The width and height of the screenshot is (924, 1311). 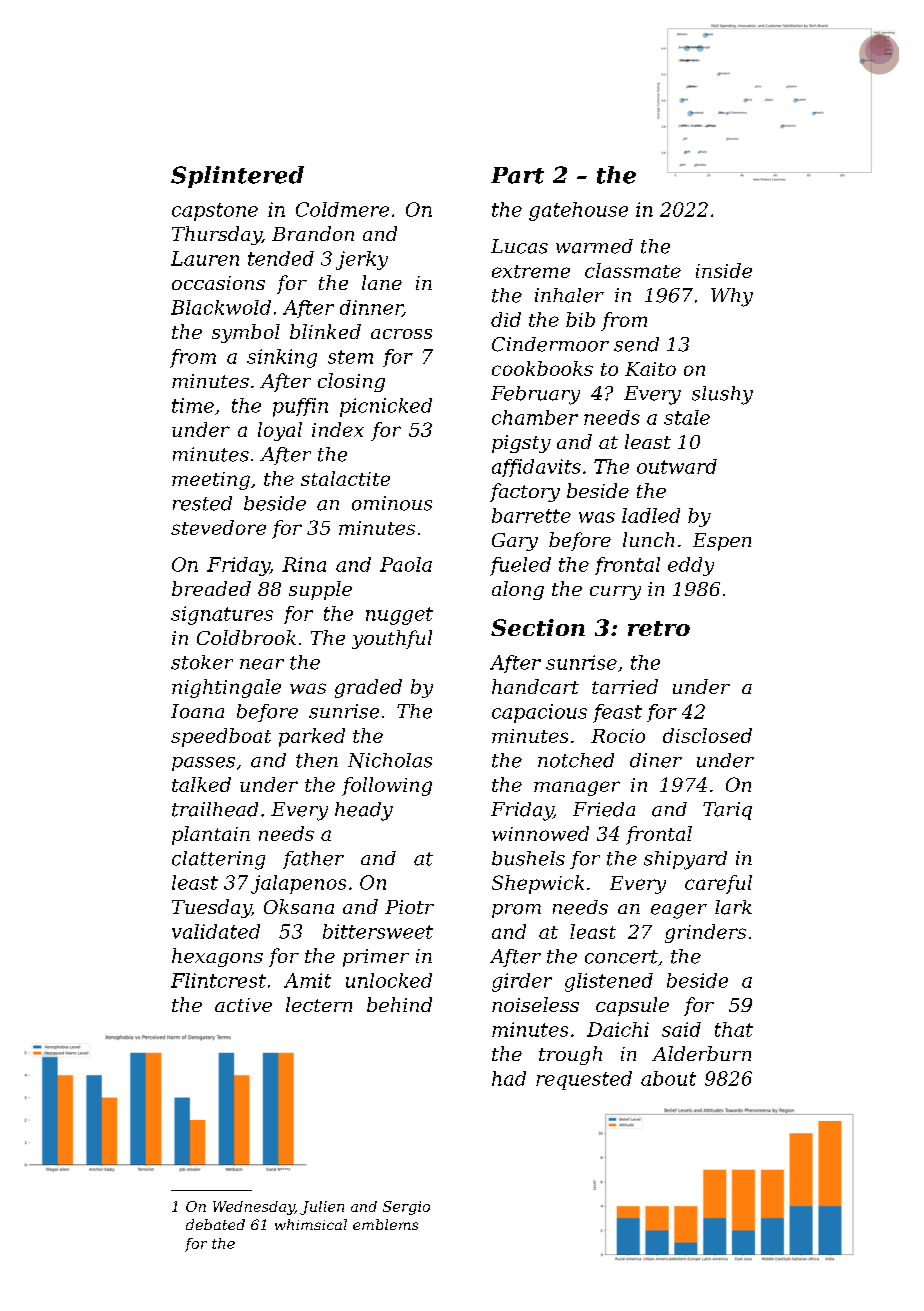 I want to click on inside, so click(x=724, y=270).
